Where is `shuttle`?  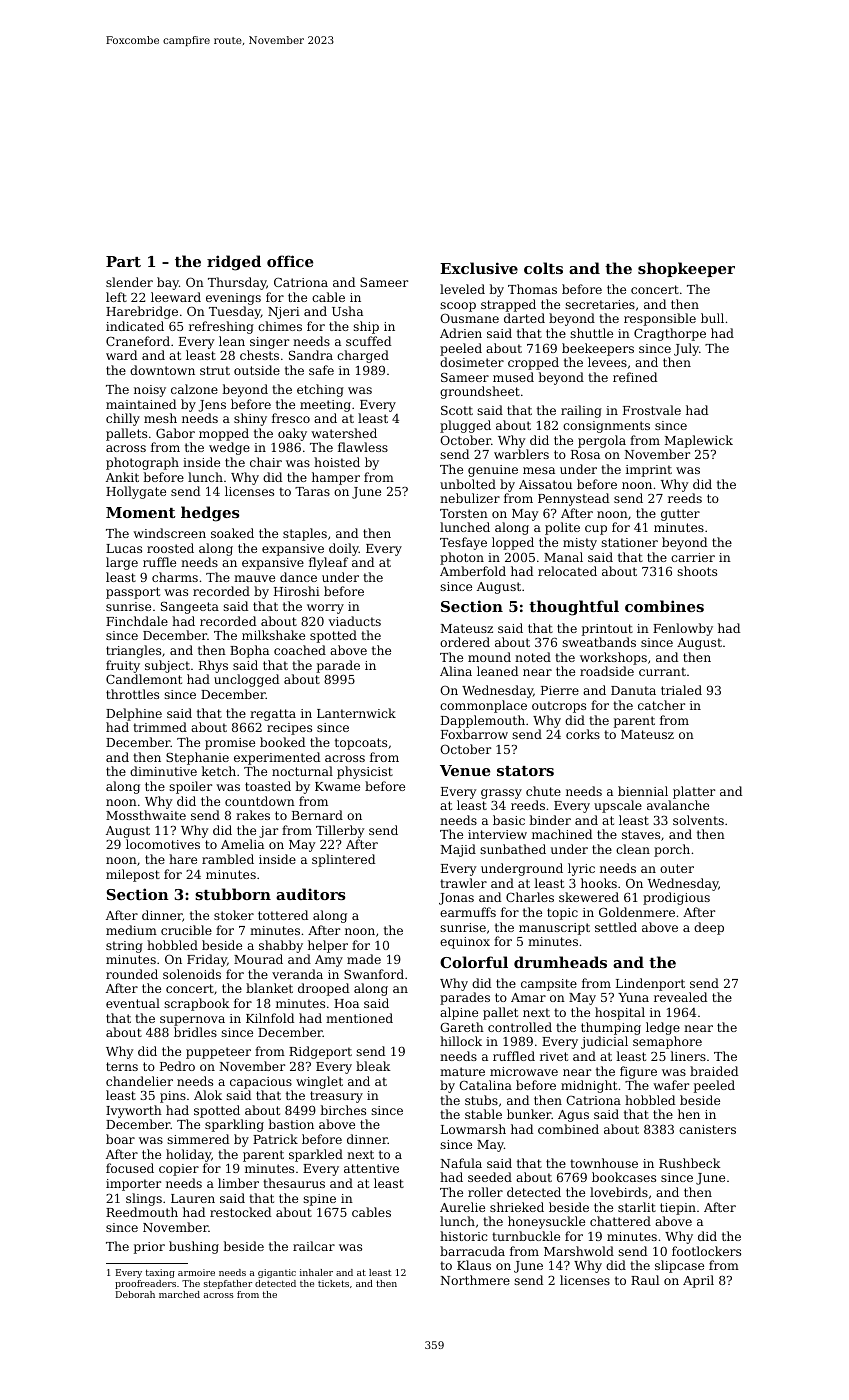 shuttle is located at coordinates (591, 333).
